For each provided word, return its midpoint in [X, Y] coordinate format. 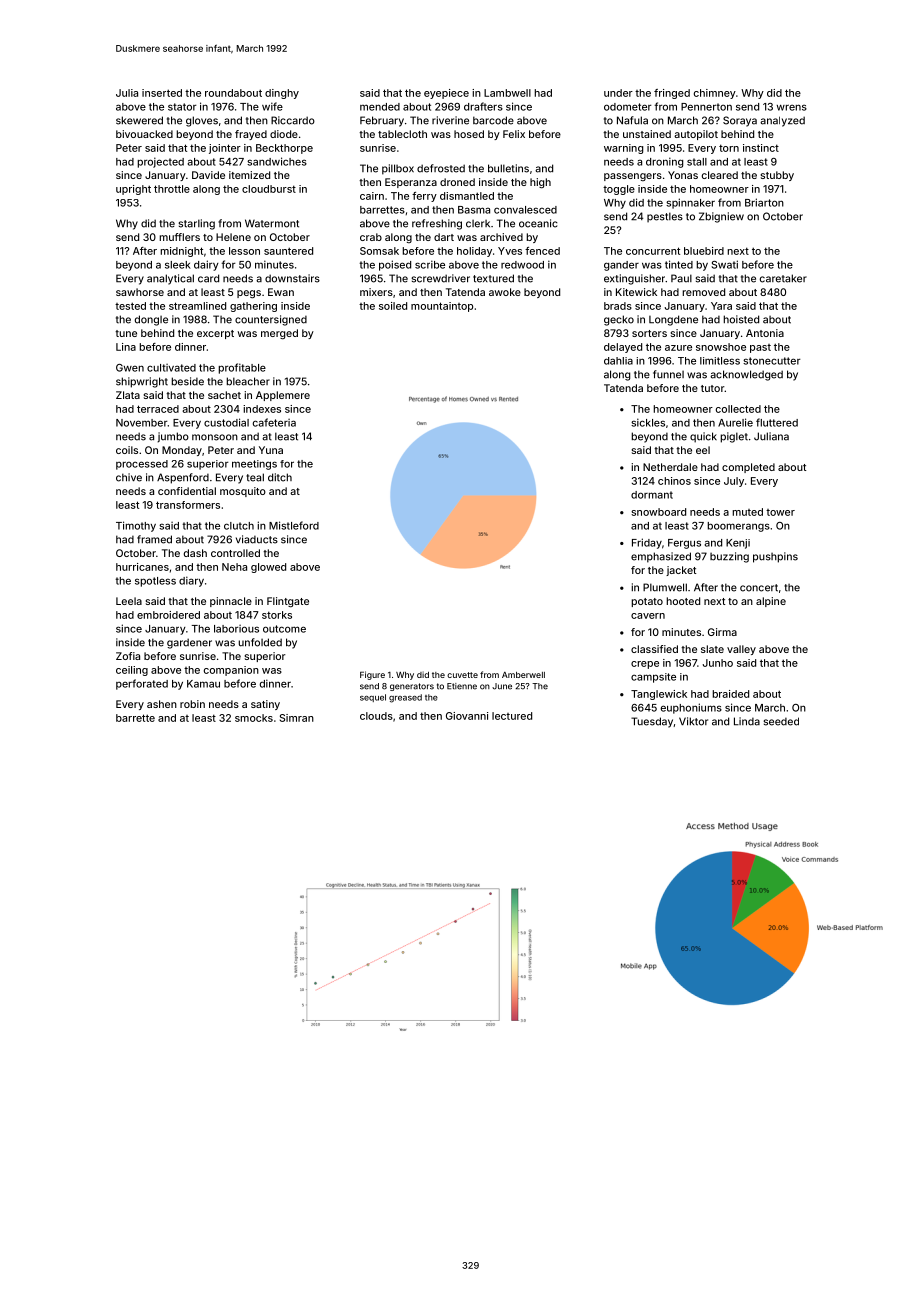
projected [160, 162]
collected [738, 409]
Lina [126, 347]
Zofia [128, 656]
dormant [652, 495]
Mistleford [294, 525]
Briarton [764, 202]
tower [780, 512]
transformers [188, 505]
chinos [674, 481]
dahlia [618, 361]
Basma [474, 210]
